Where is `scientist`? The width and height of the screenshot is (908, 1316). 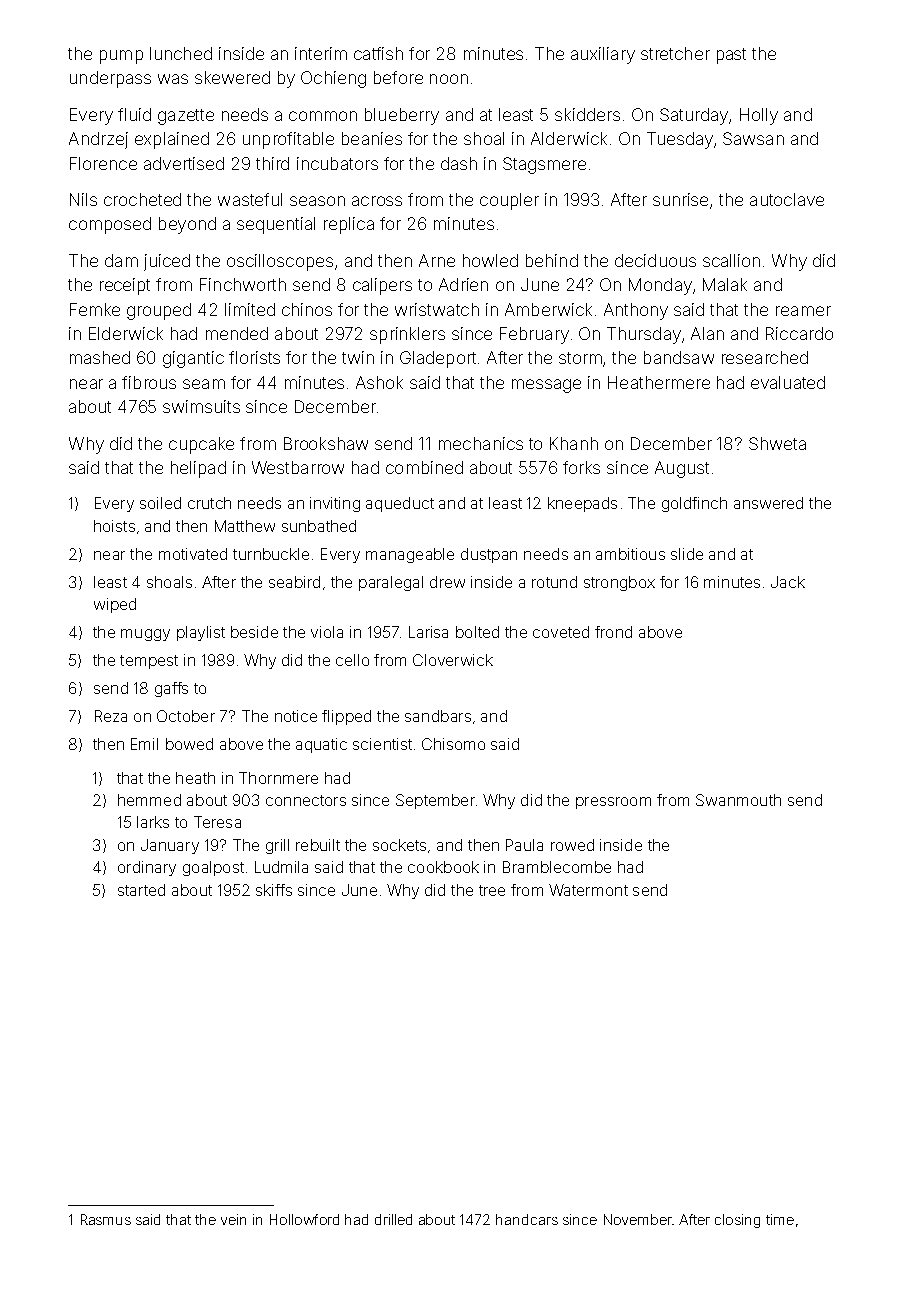
scientist is located at coordinates (382, 744).
